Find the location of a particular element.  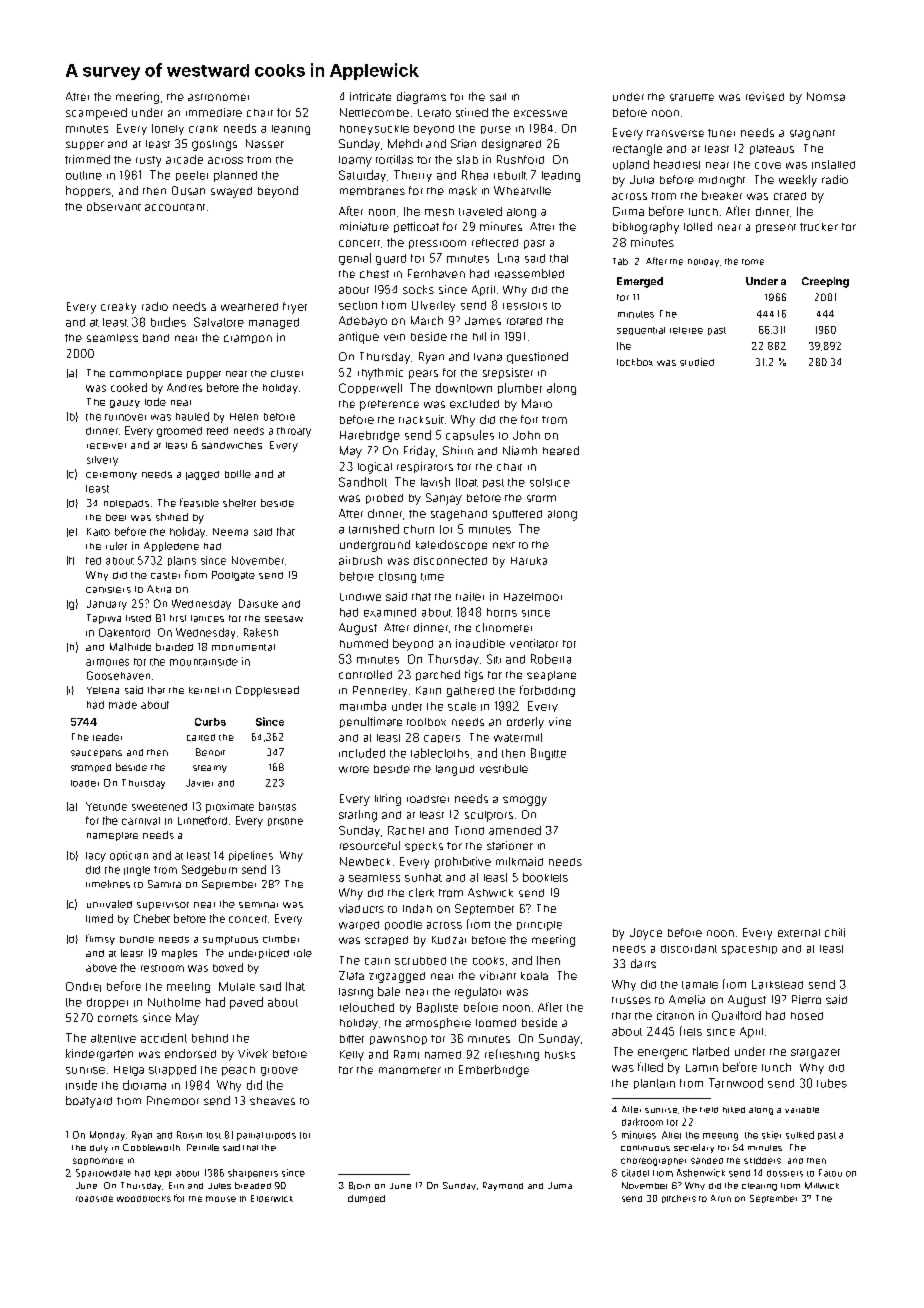

Raymond is located at coordinates (503, 1186).
